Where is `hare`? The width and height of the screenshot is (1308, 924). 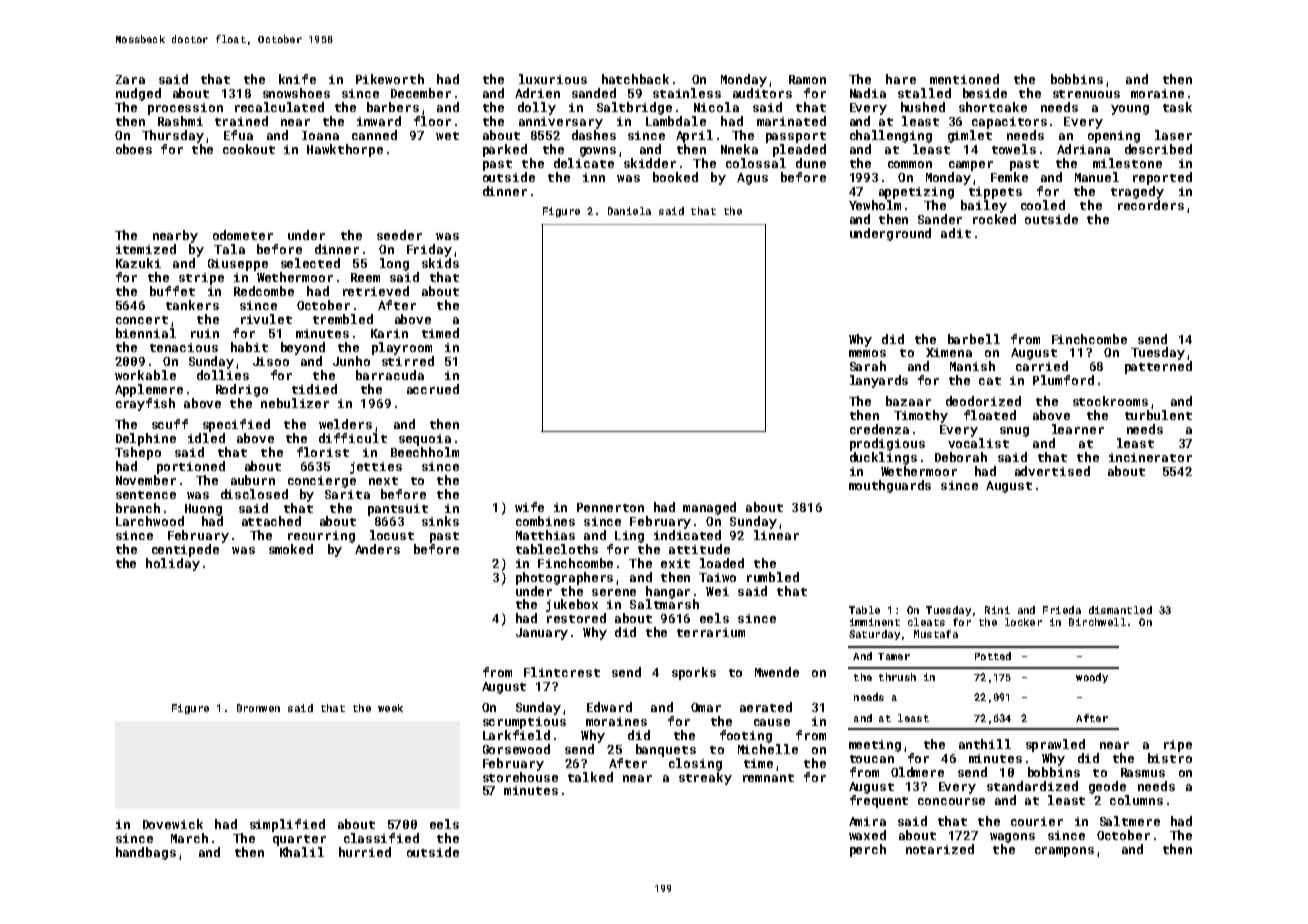 hare is located at coordinates (901, 79).
